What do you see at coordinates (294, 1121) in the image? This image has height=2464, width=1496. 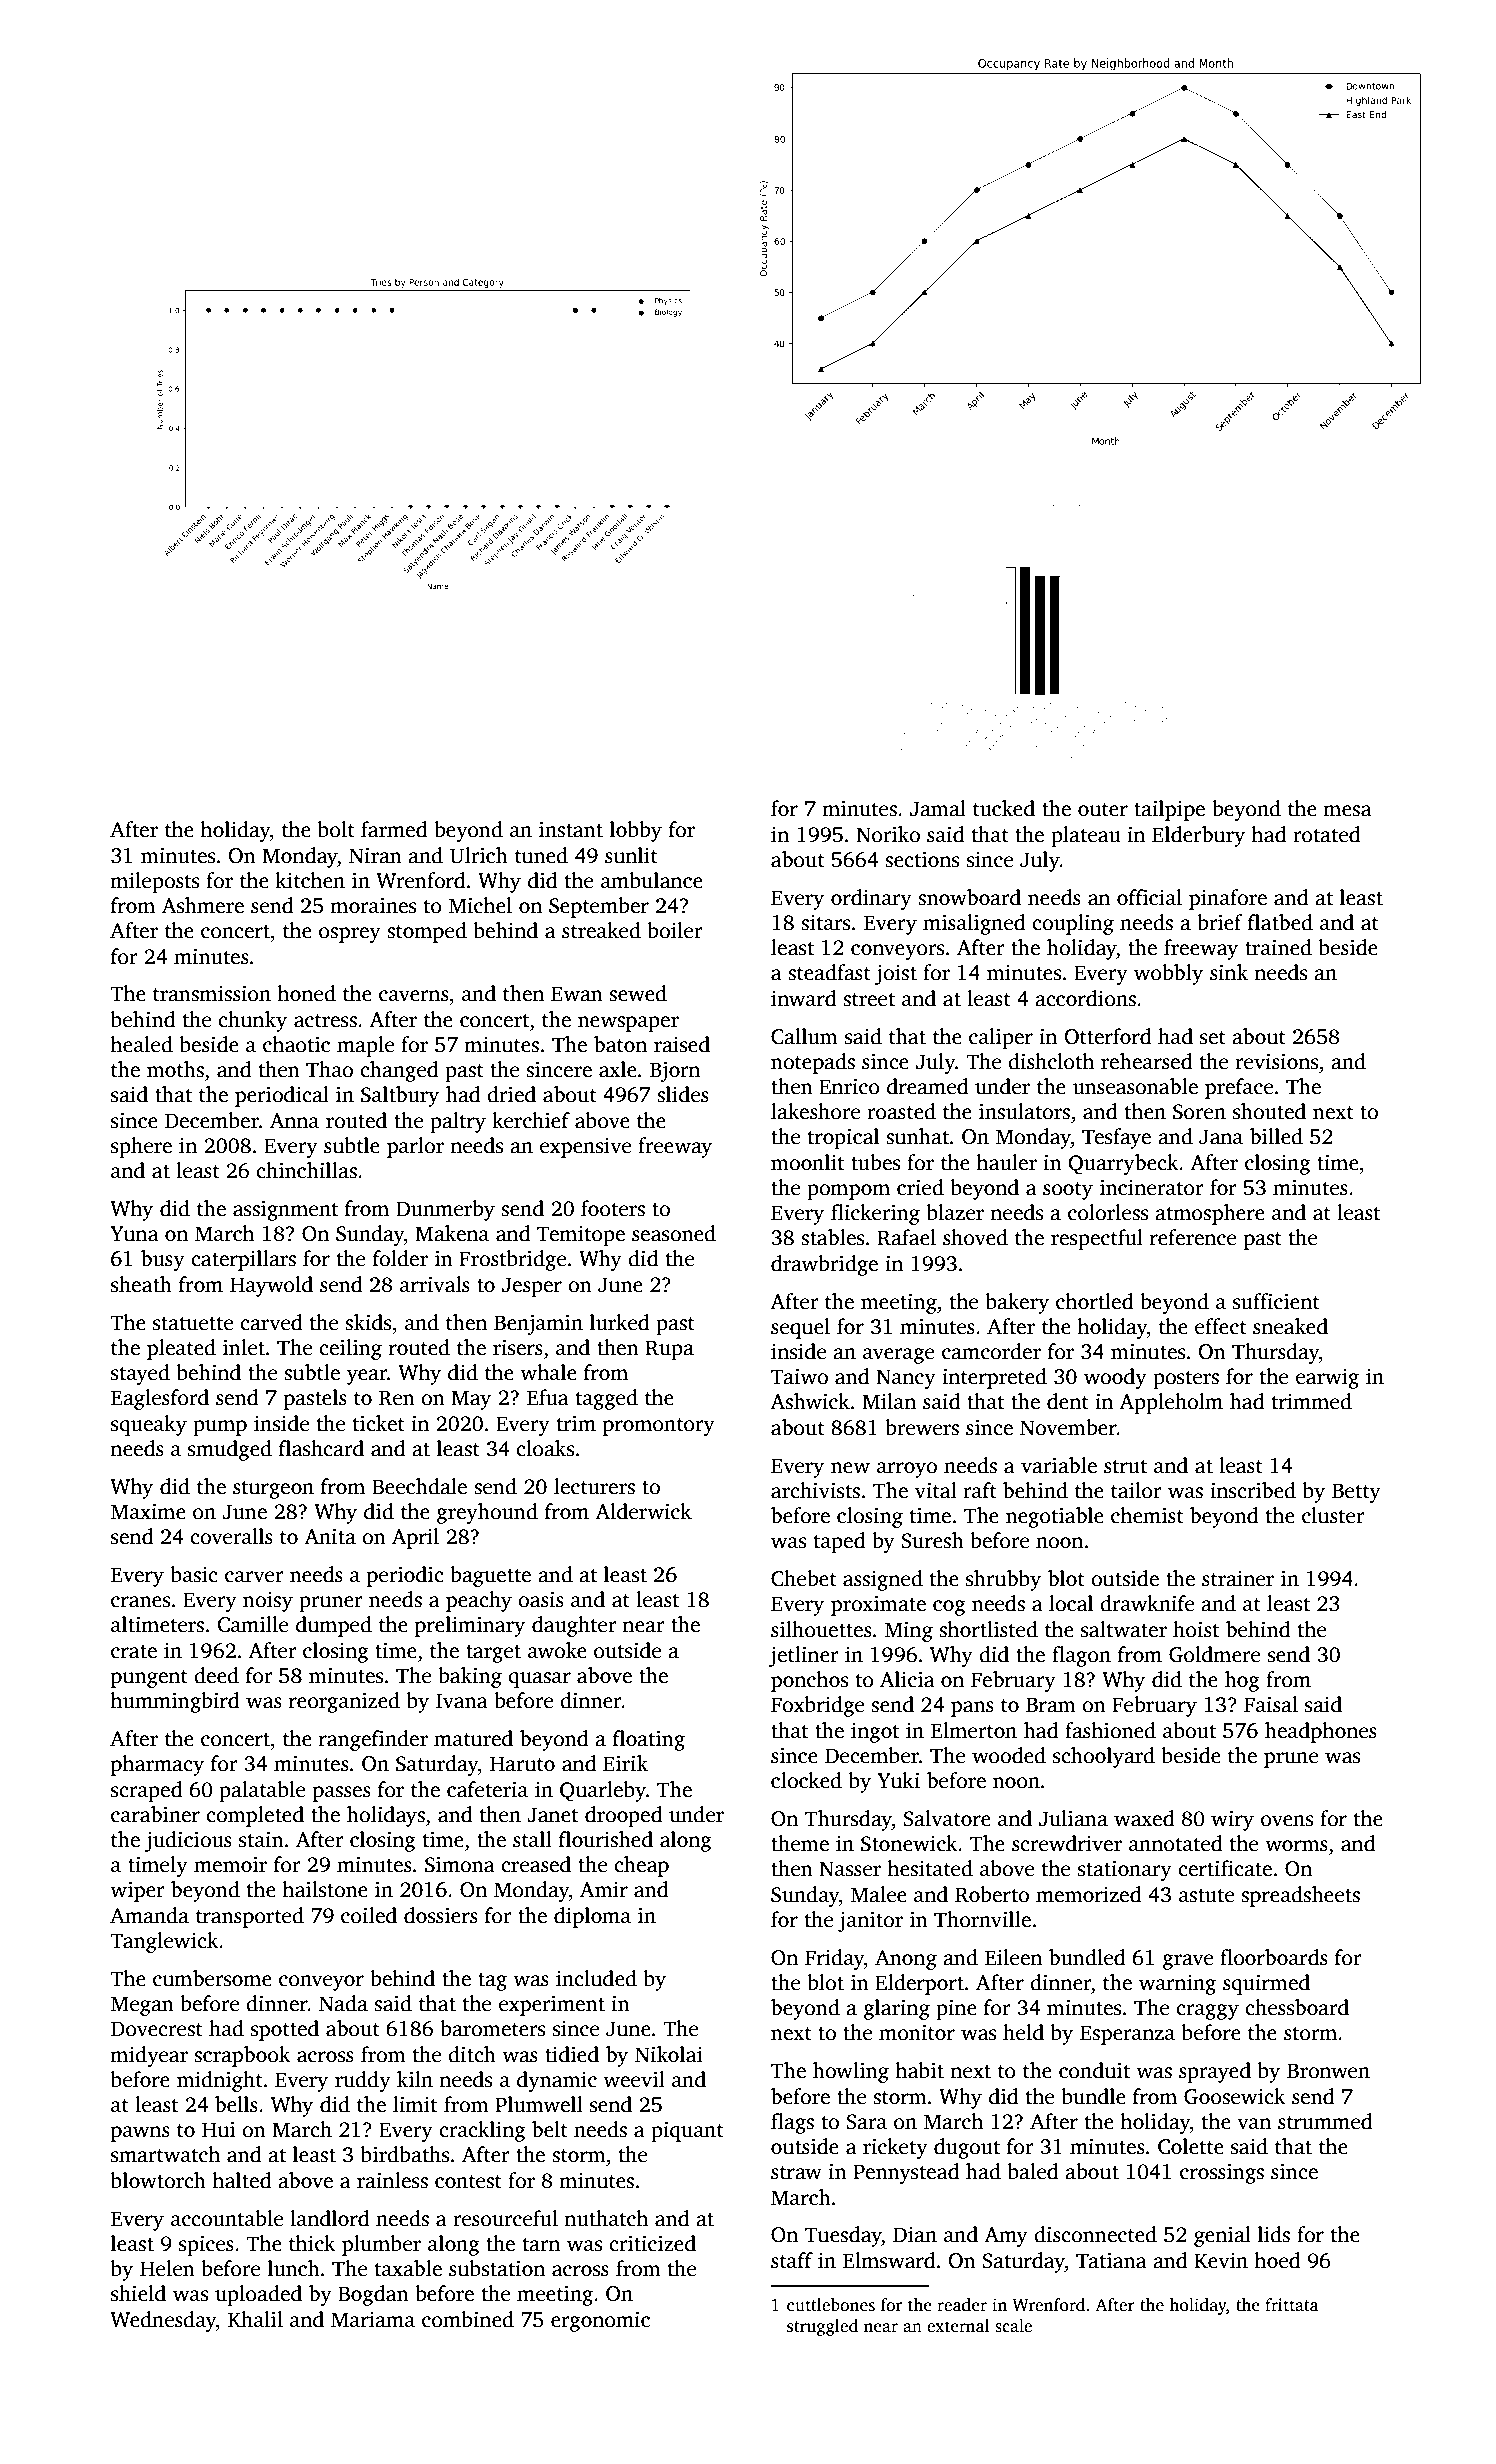 I see `Anna` at bounding box center [294, 1121].
